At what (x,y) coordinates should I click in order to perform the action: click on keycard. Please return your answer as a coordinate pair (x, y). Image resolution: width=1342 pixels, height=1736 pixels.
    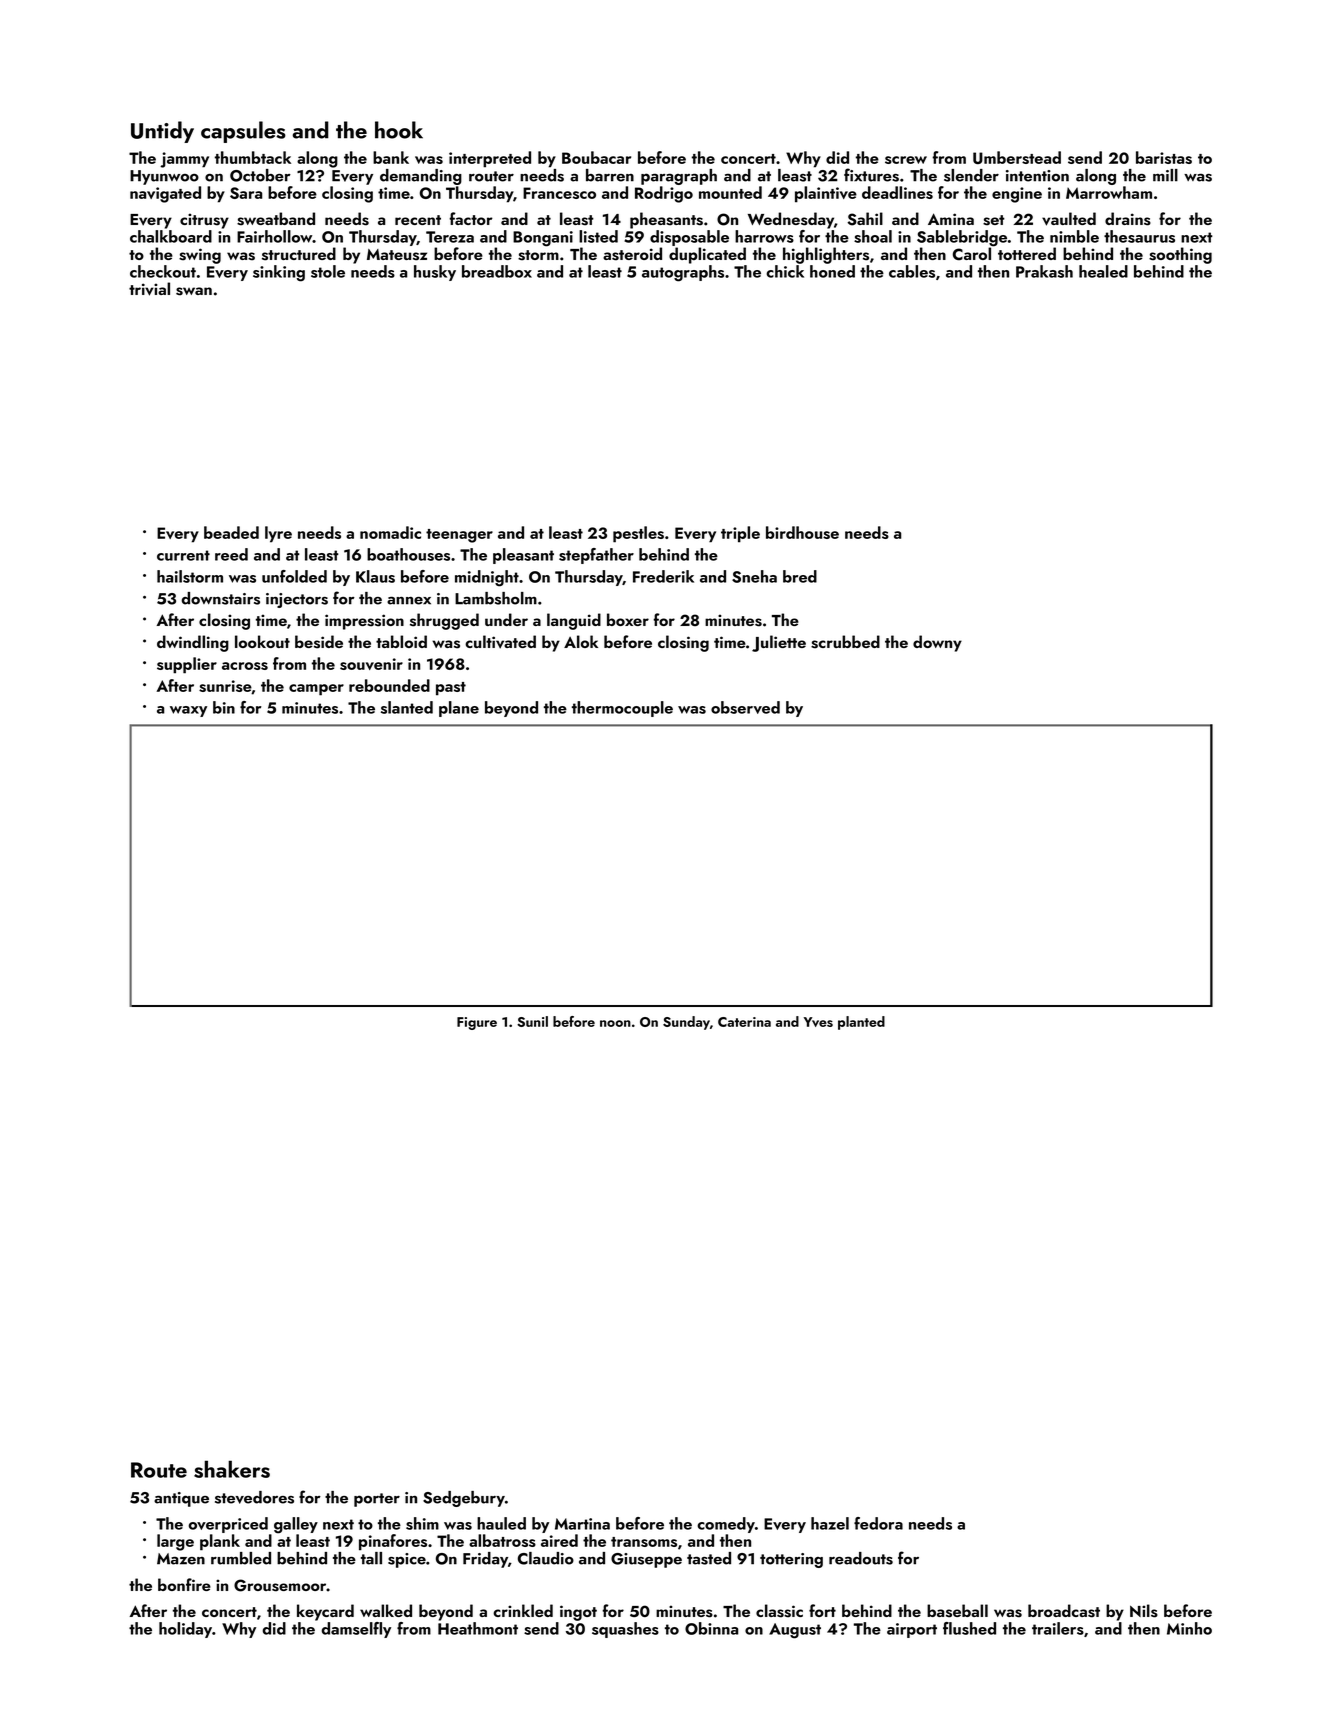
    Looking at the image, I should click on (325, 1612).
